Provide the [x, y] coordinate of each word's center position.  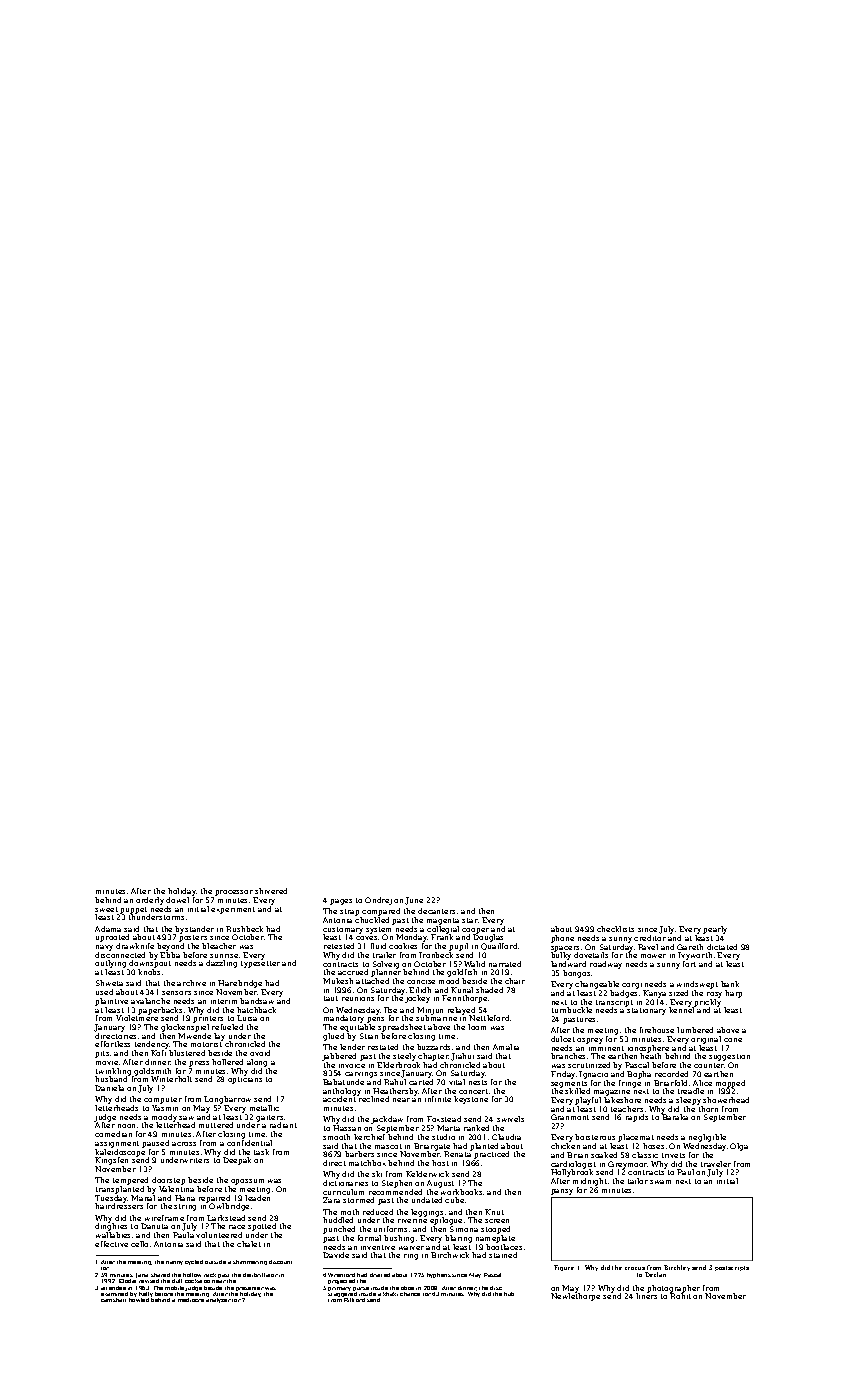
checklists [615, 929]
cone [733, 1040]
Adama [108, 929]
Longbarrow [227, 1100]
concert [473, 1091]
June [414, 901]
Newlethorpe [575, 1297]
